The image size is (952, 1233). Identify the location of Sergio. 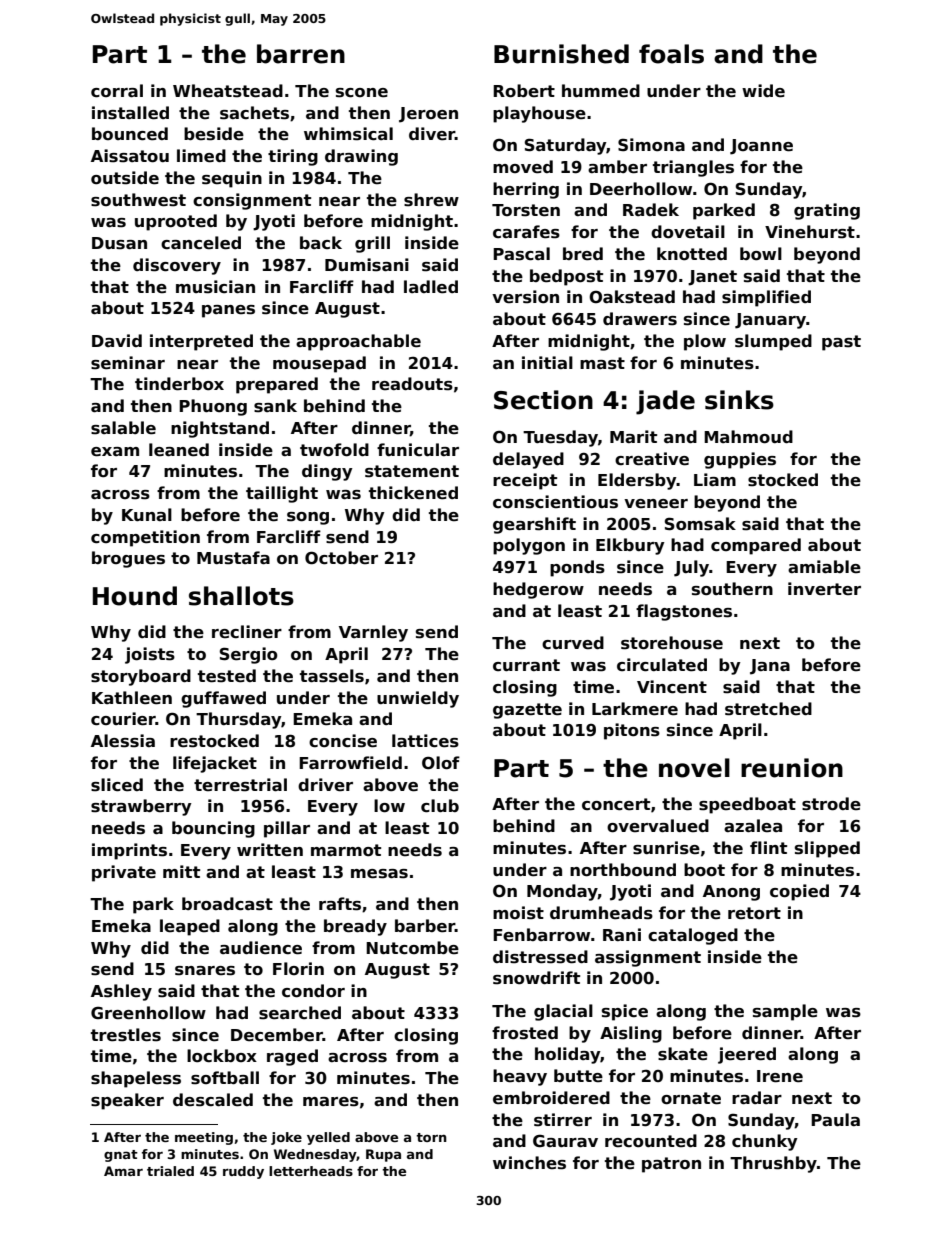
(249, 655).
